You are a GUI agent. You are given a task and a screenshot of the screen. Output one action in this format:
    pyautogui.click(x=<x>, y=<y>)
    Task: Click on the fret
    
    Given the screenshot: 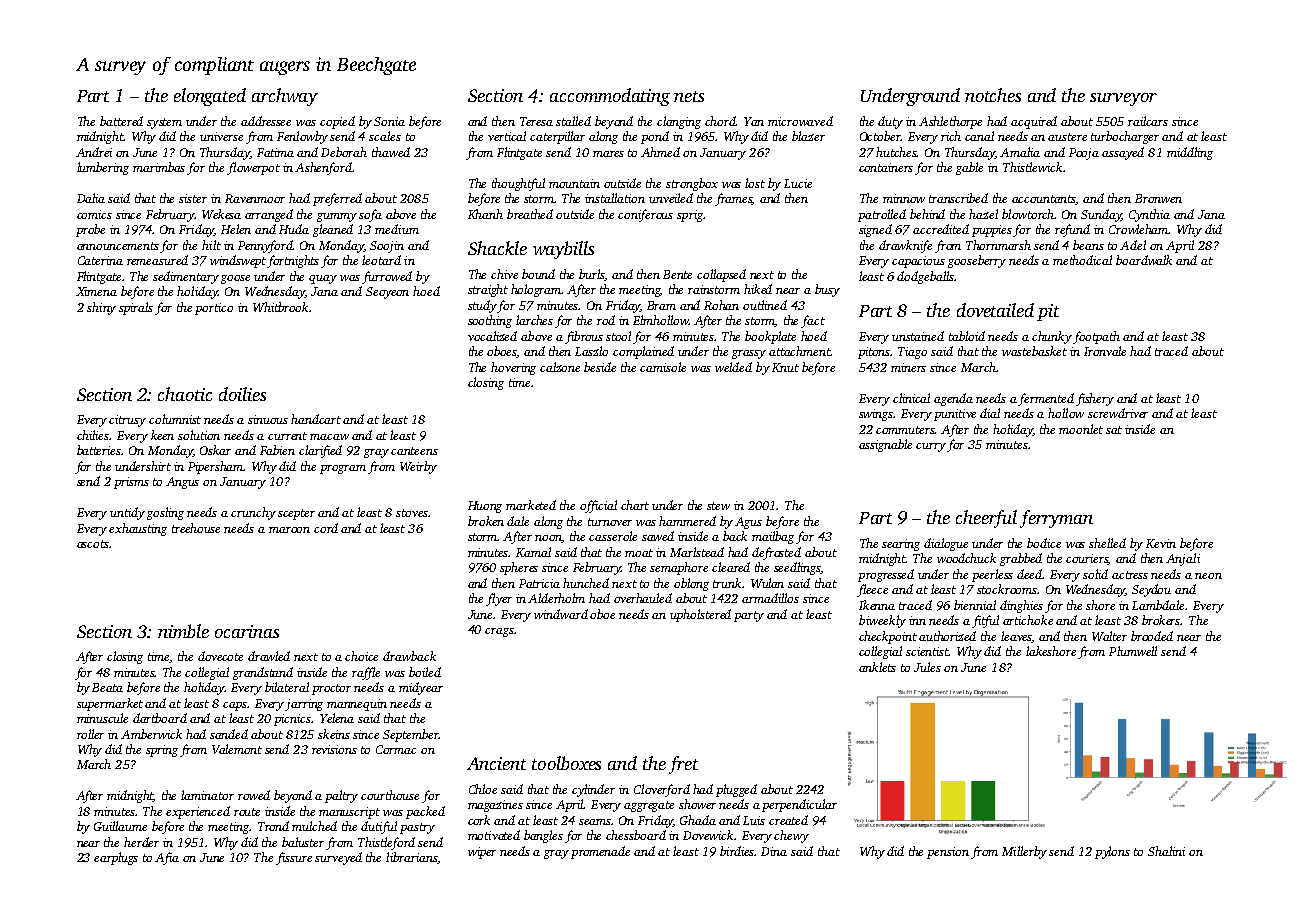 What is the action you would take?
    pyautogui.click(x=683, y=765)
